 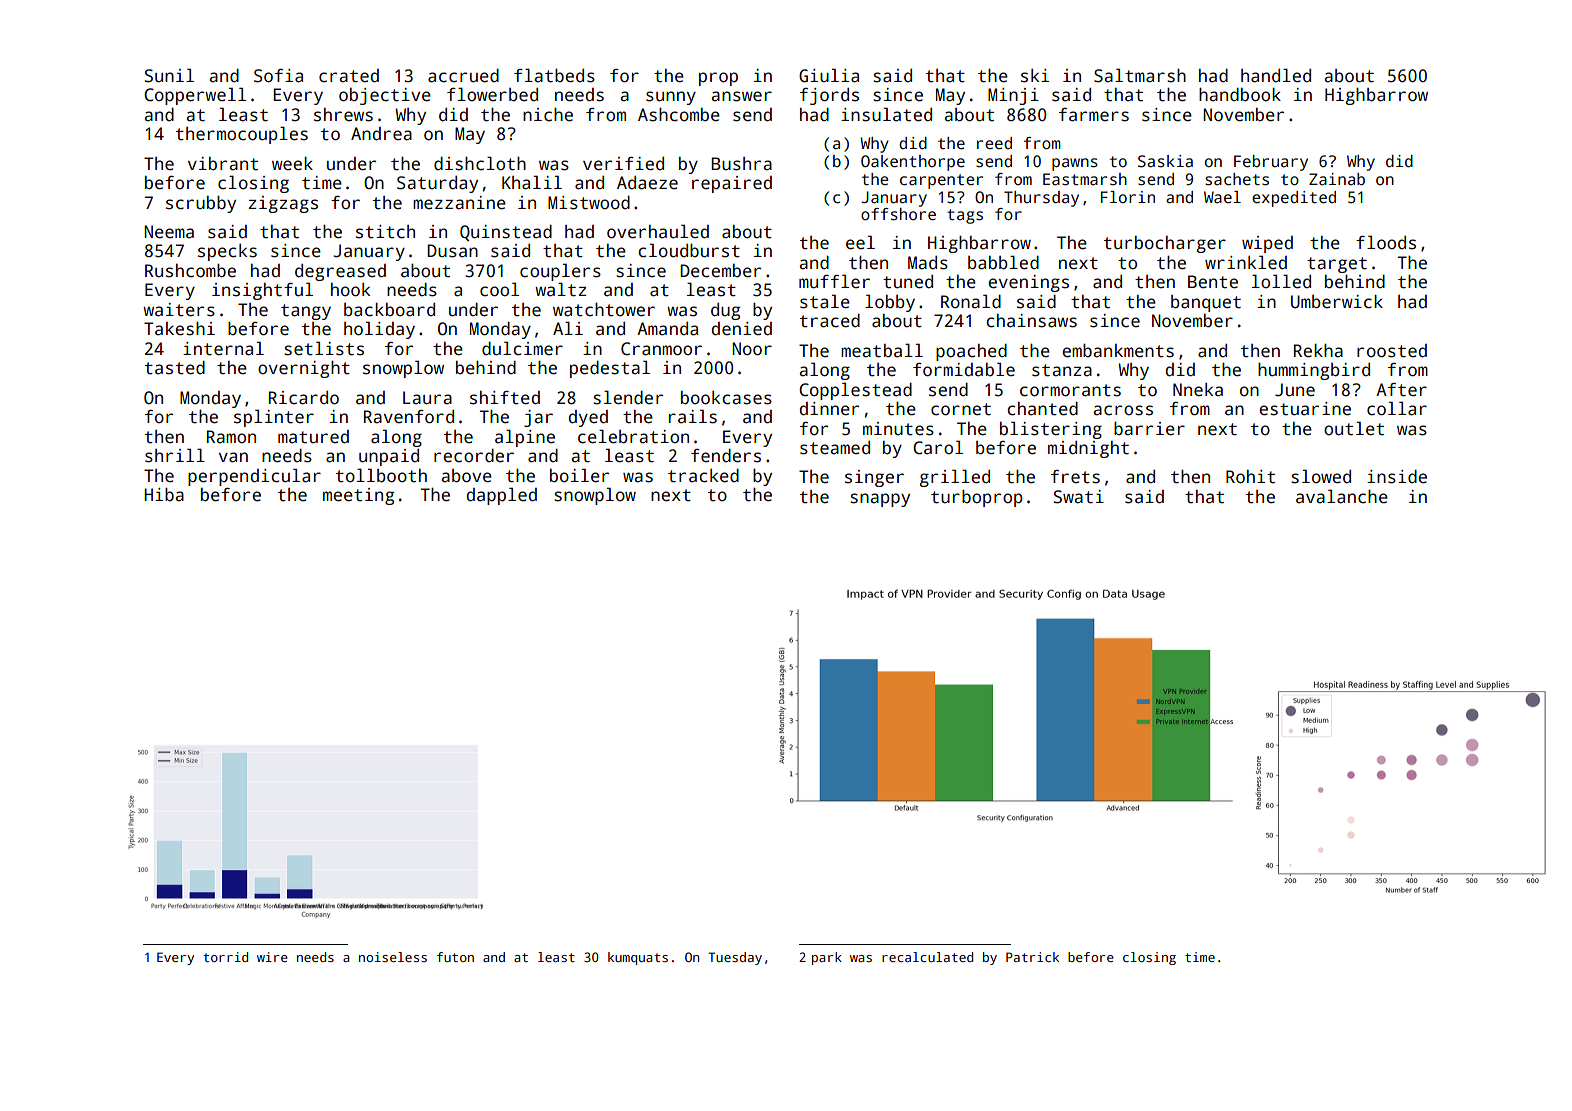 I want to click on Giulia, so click(x=829, y=75).
